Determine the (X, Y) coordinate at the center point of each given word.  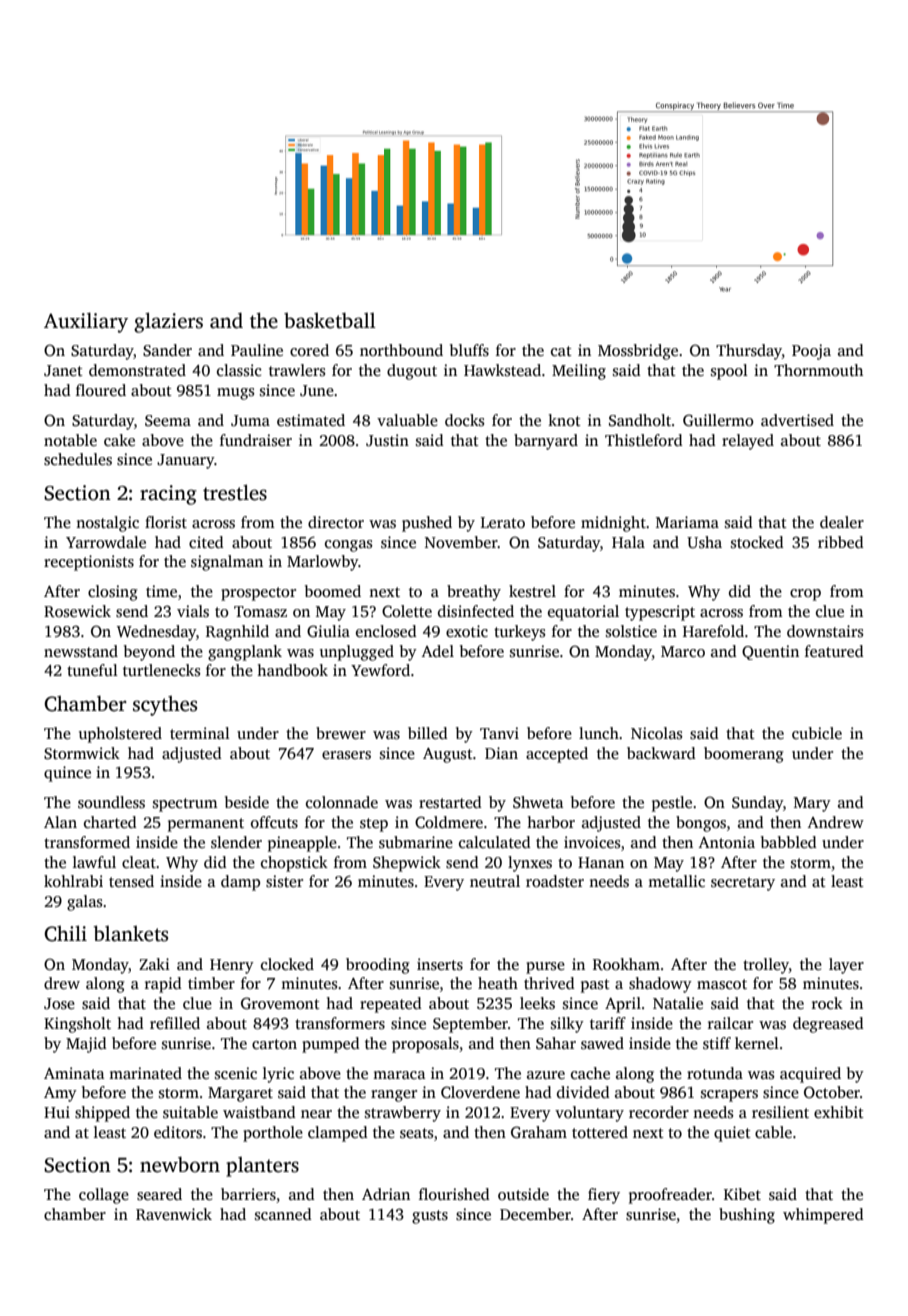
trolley (766, 966)
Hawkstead (502, 370)
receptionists (89, 563)
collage (104, 1196)
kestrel (532, 591)
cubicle (817, 733)
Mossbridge (638, 352)
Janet (63, 371)
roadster (555, 881)
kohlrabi (73, 881)
